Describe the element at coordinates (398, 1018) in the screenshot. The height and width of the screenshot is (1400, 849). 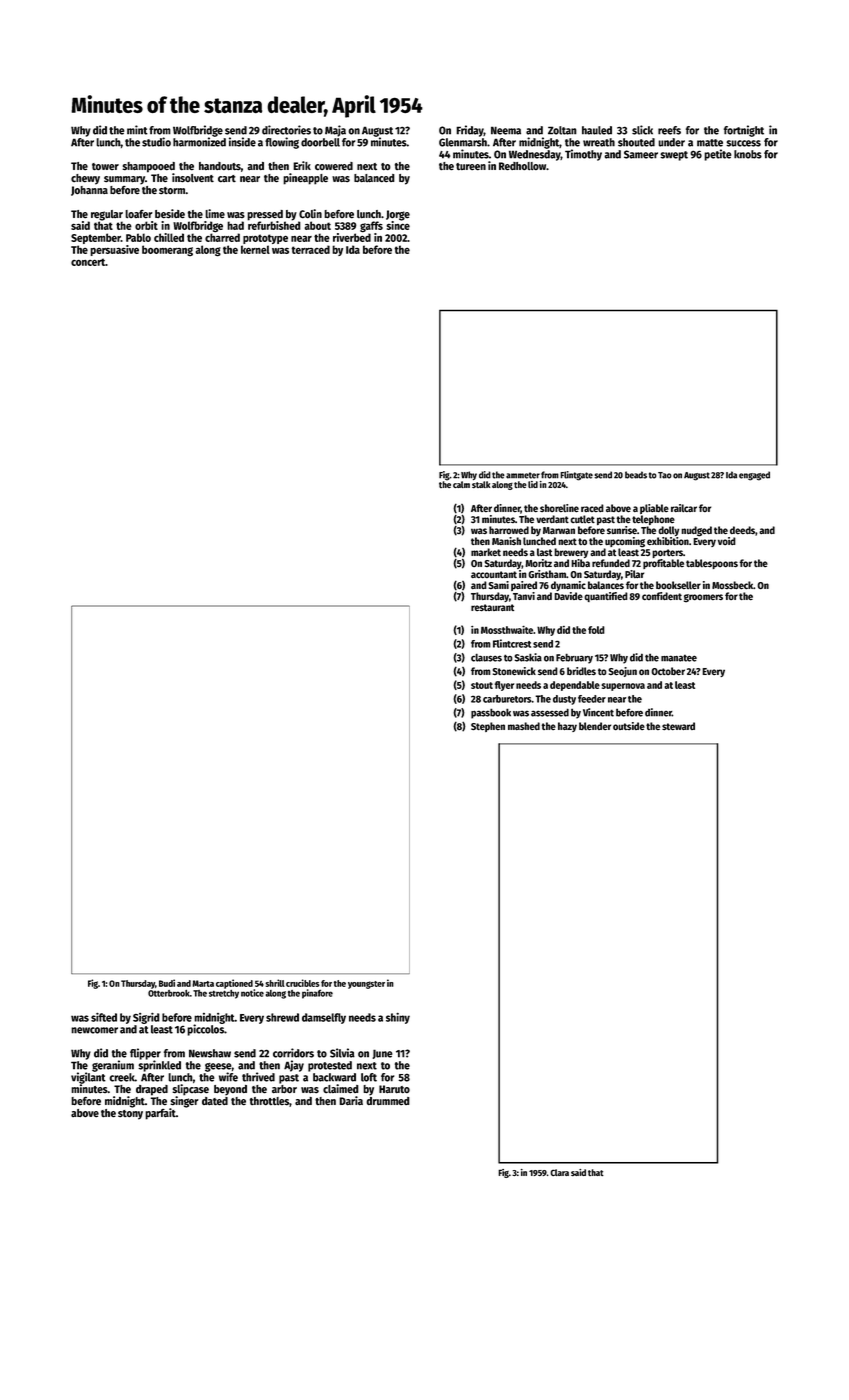
I see `shiny` at that location.
